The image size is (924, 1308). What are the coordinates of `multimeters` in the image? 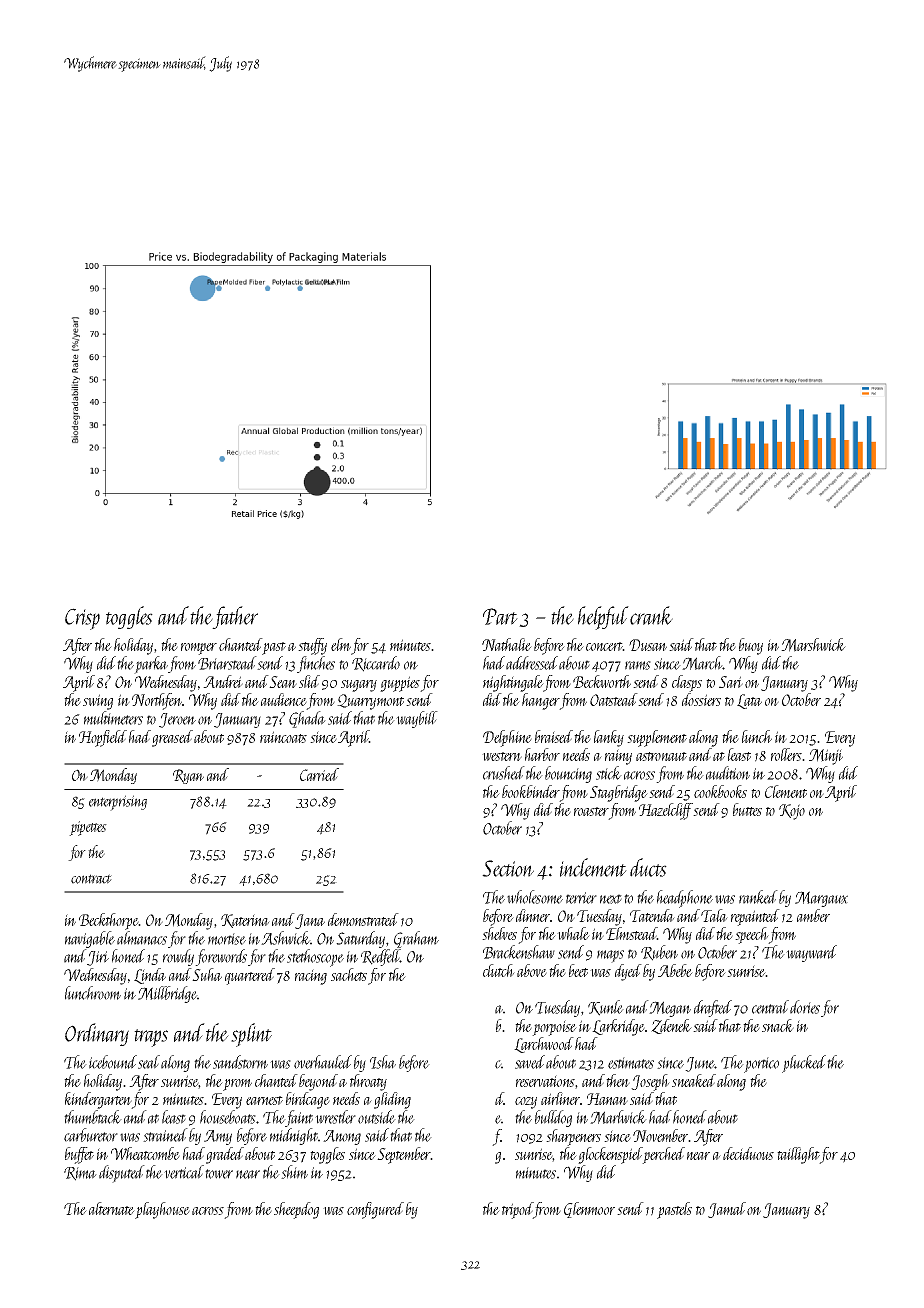 It's located at (113, 718).
